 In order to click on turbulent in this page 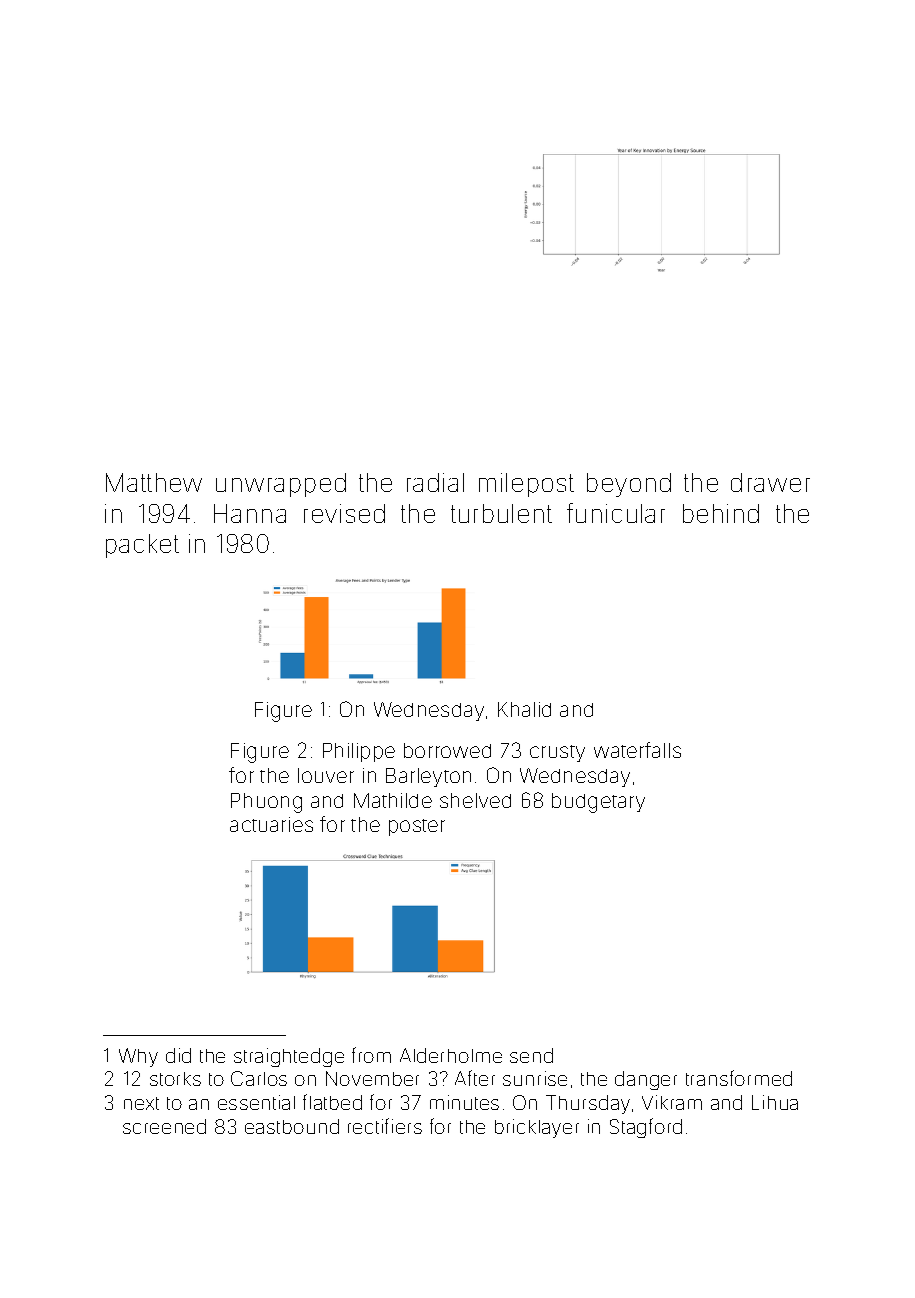, I will do `click(501, 513)`.
